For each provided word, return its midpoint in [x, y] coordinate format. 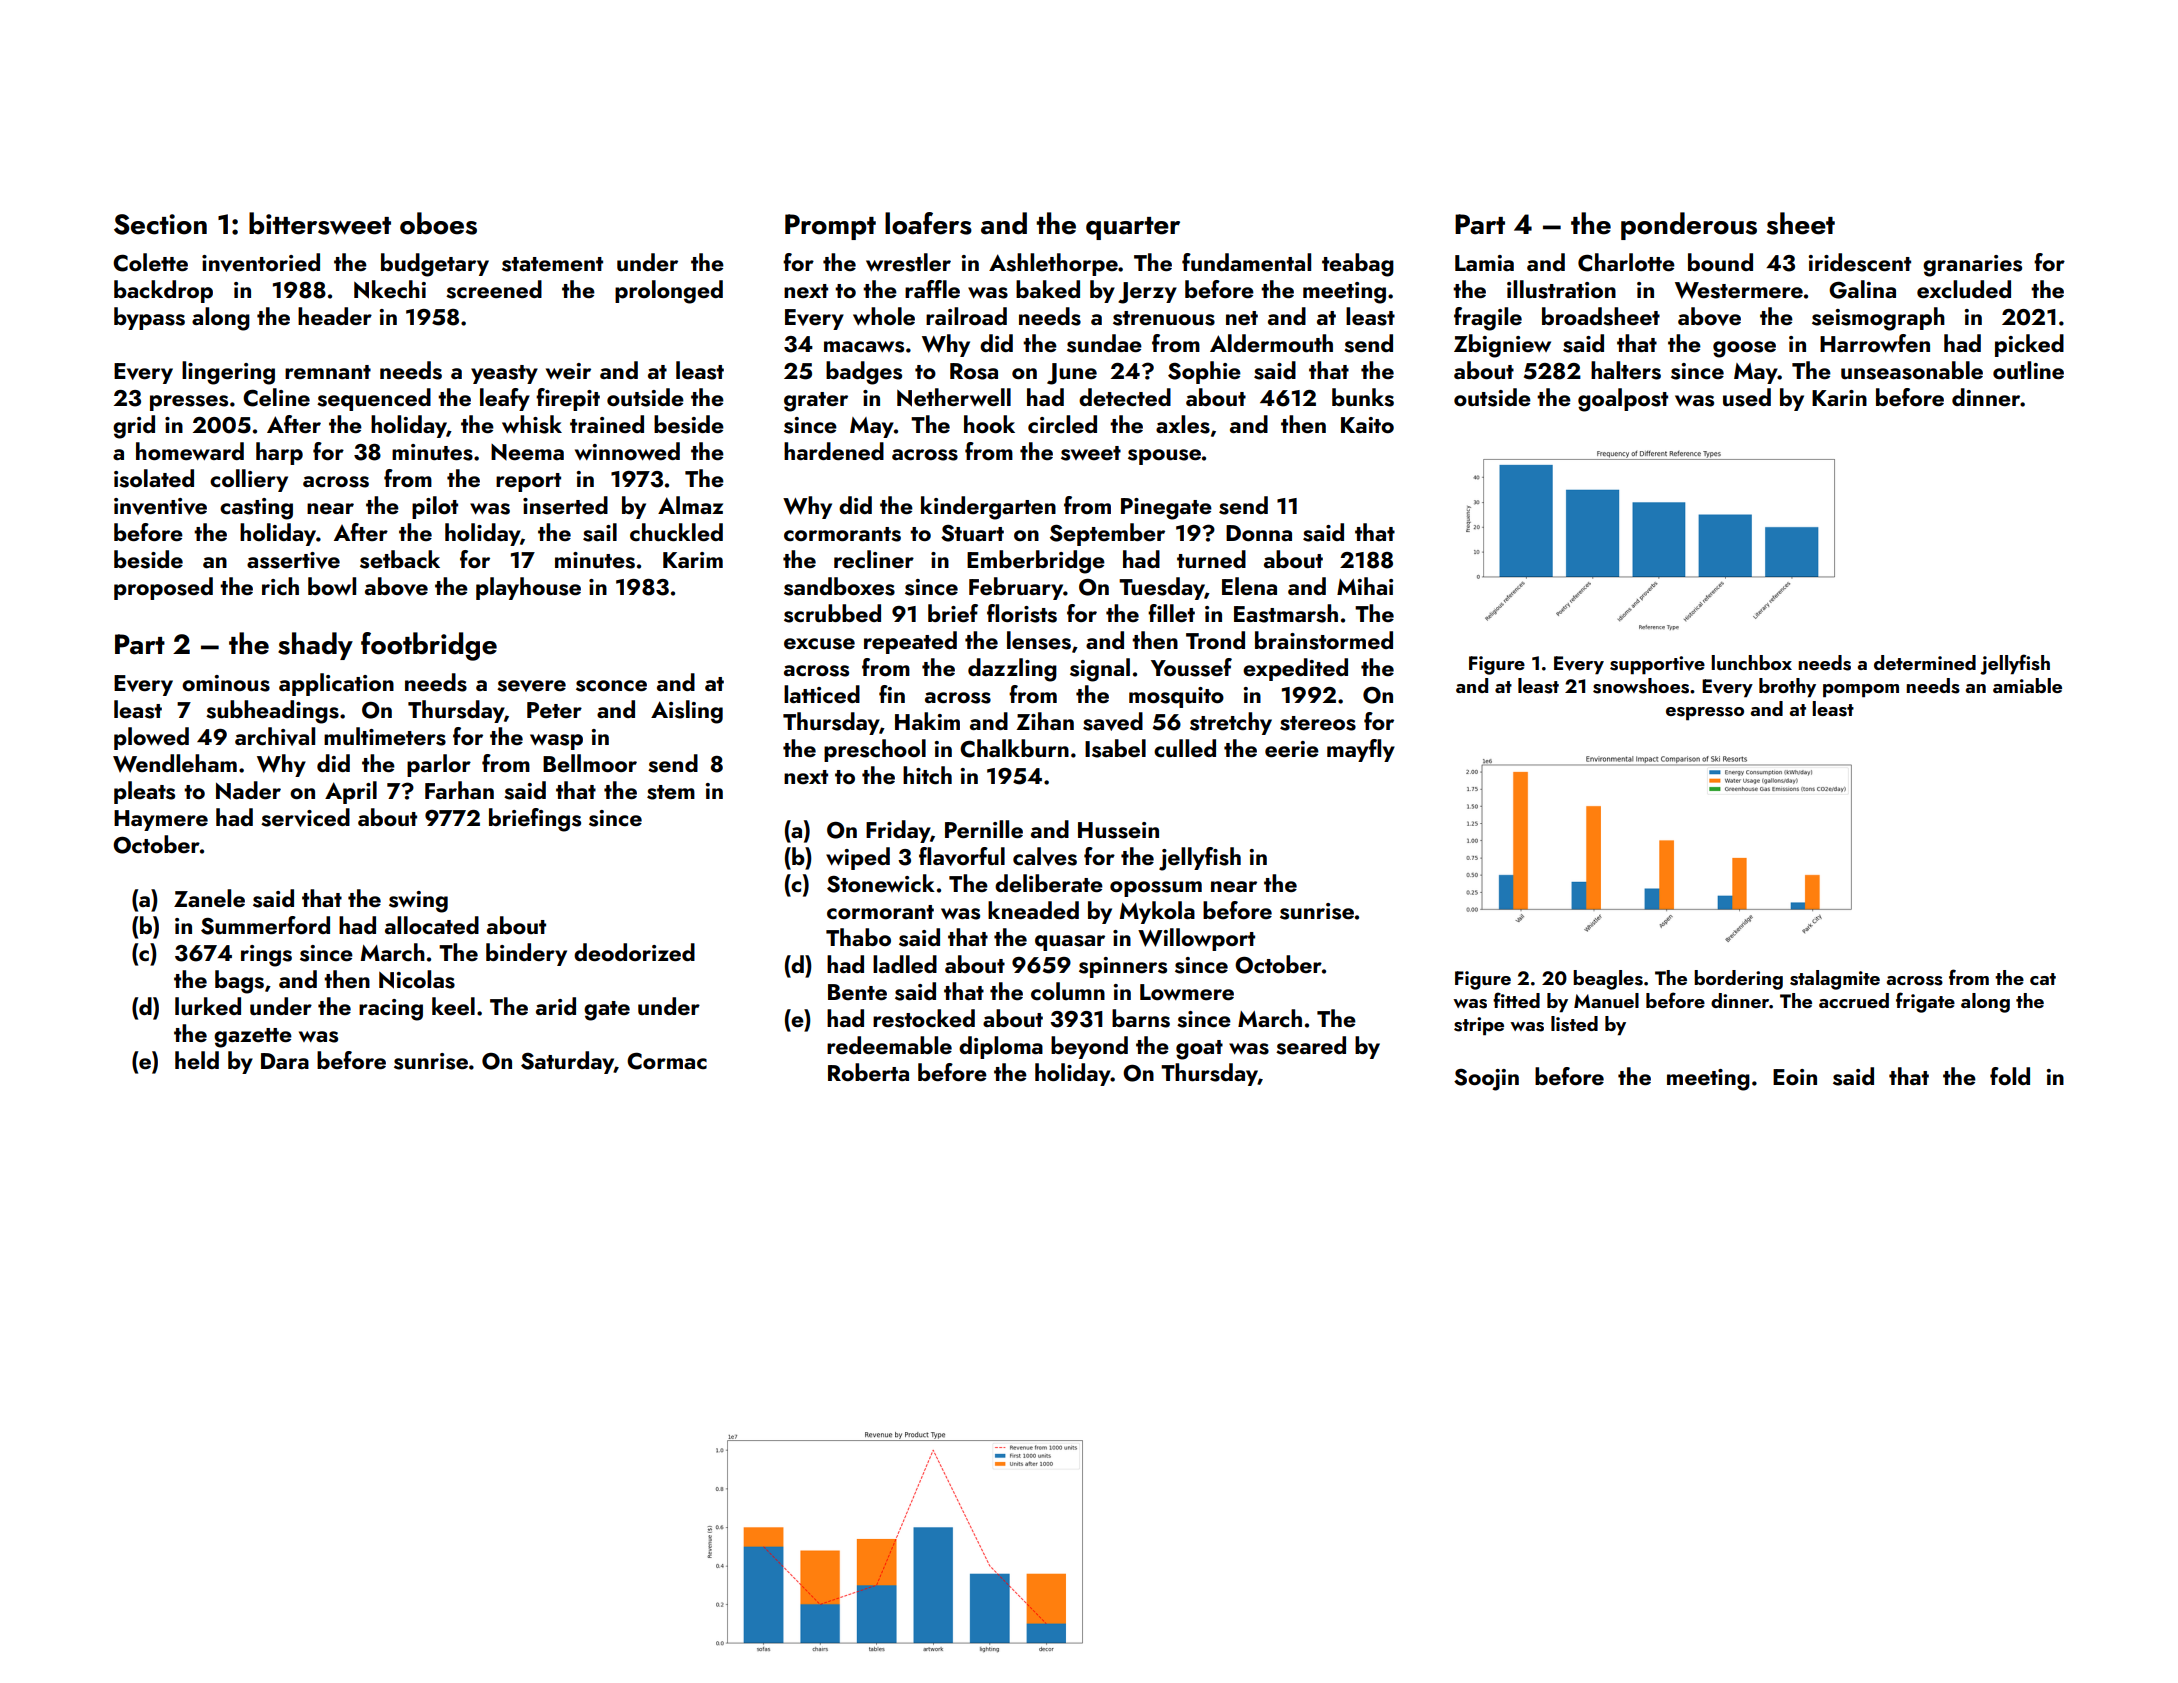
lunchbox [1751, 662]
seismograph [1878, 319]
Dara [285, 1061]
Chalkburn [1014, 748]
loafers [928, 223]
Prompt [830, 227]
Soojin [1486, 1080]
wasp [556, 742]
